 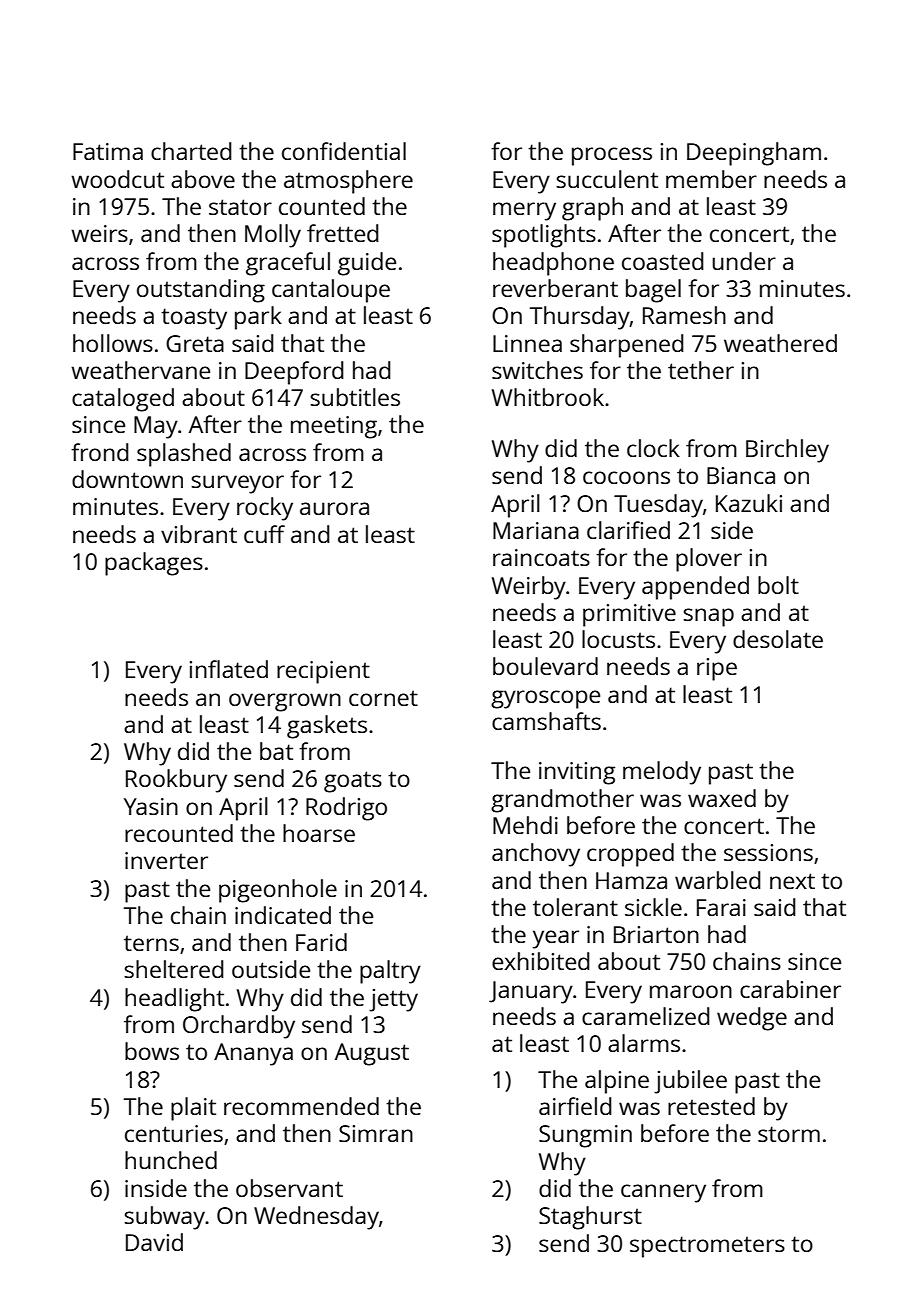 What do you see at coordinates (193, 1109) in the document?
I see `plait` at bounding box center [193, 1109].
